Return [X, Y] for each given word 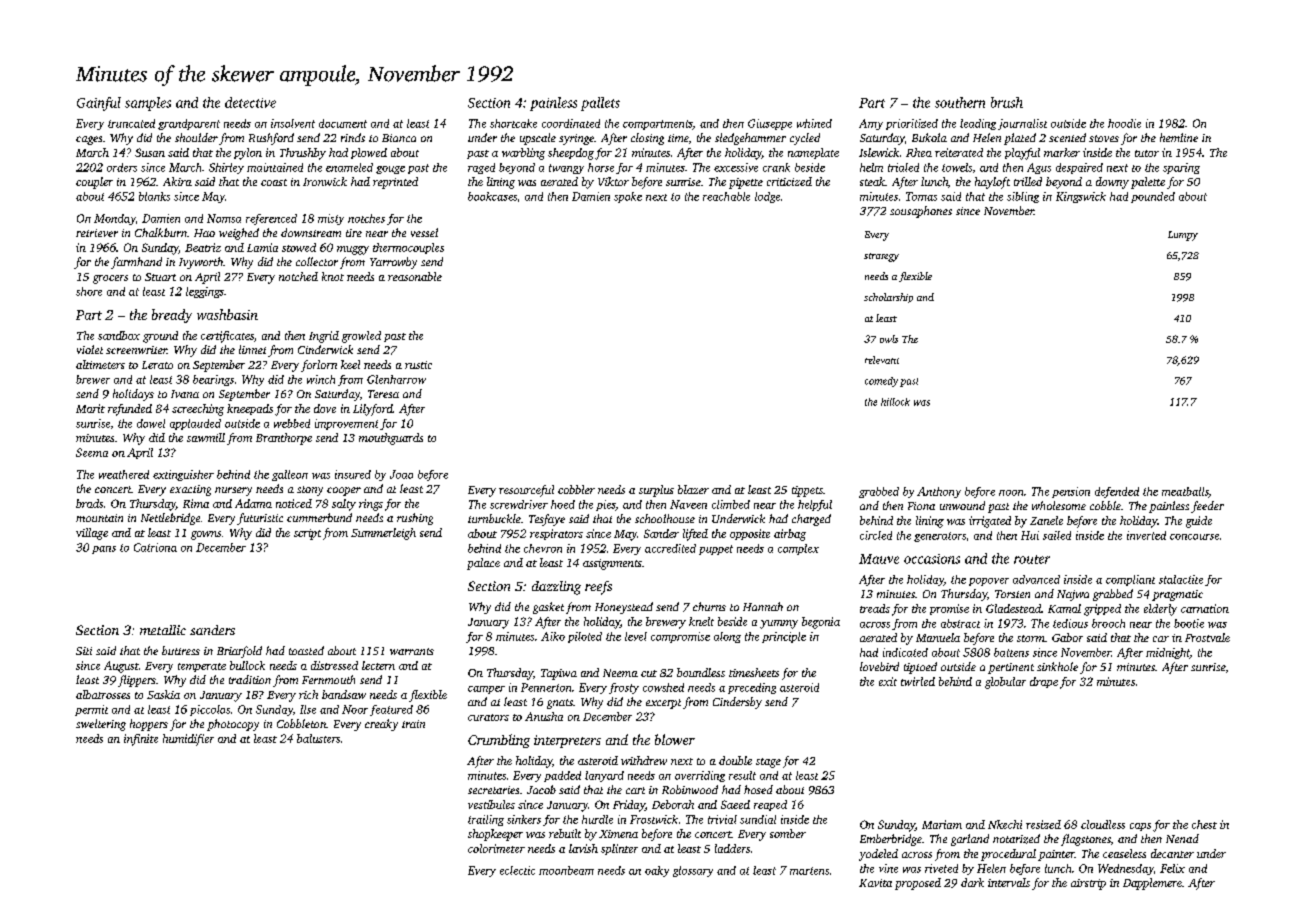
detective [250, 102]
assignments [612, 564]
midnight [1168, 653]
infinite [141, 740]
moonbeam [566, 870]
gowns [206, 535]
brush [1007, 102]
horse [601, 167]
